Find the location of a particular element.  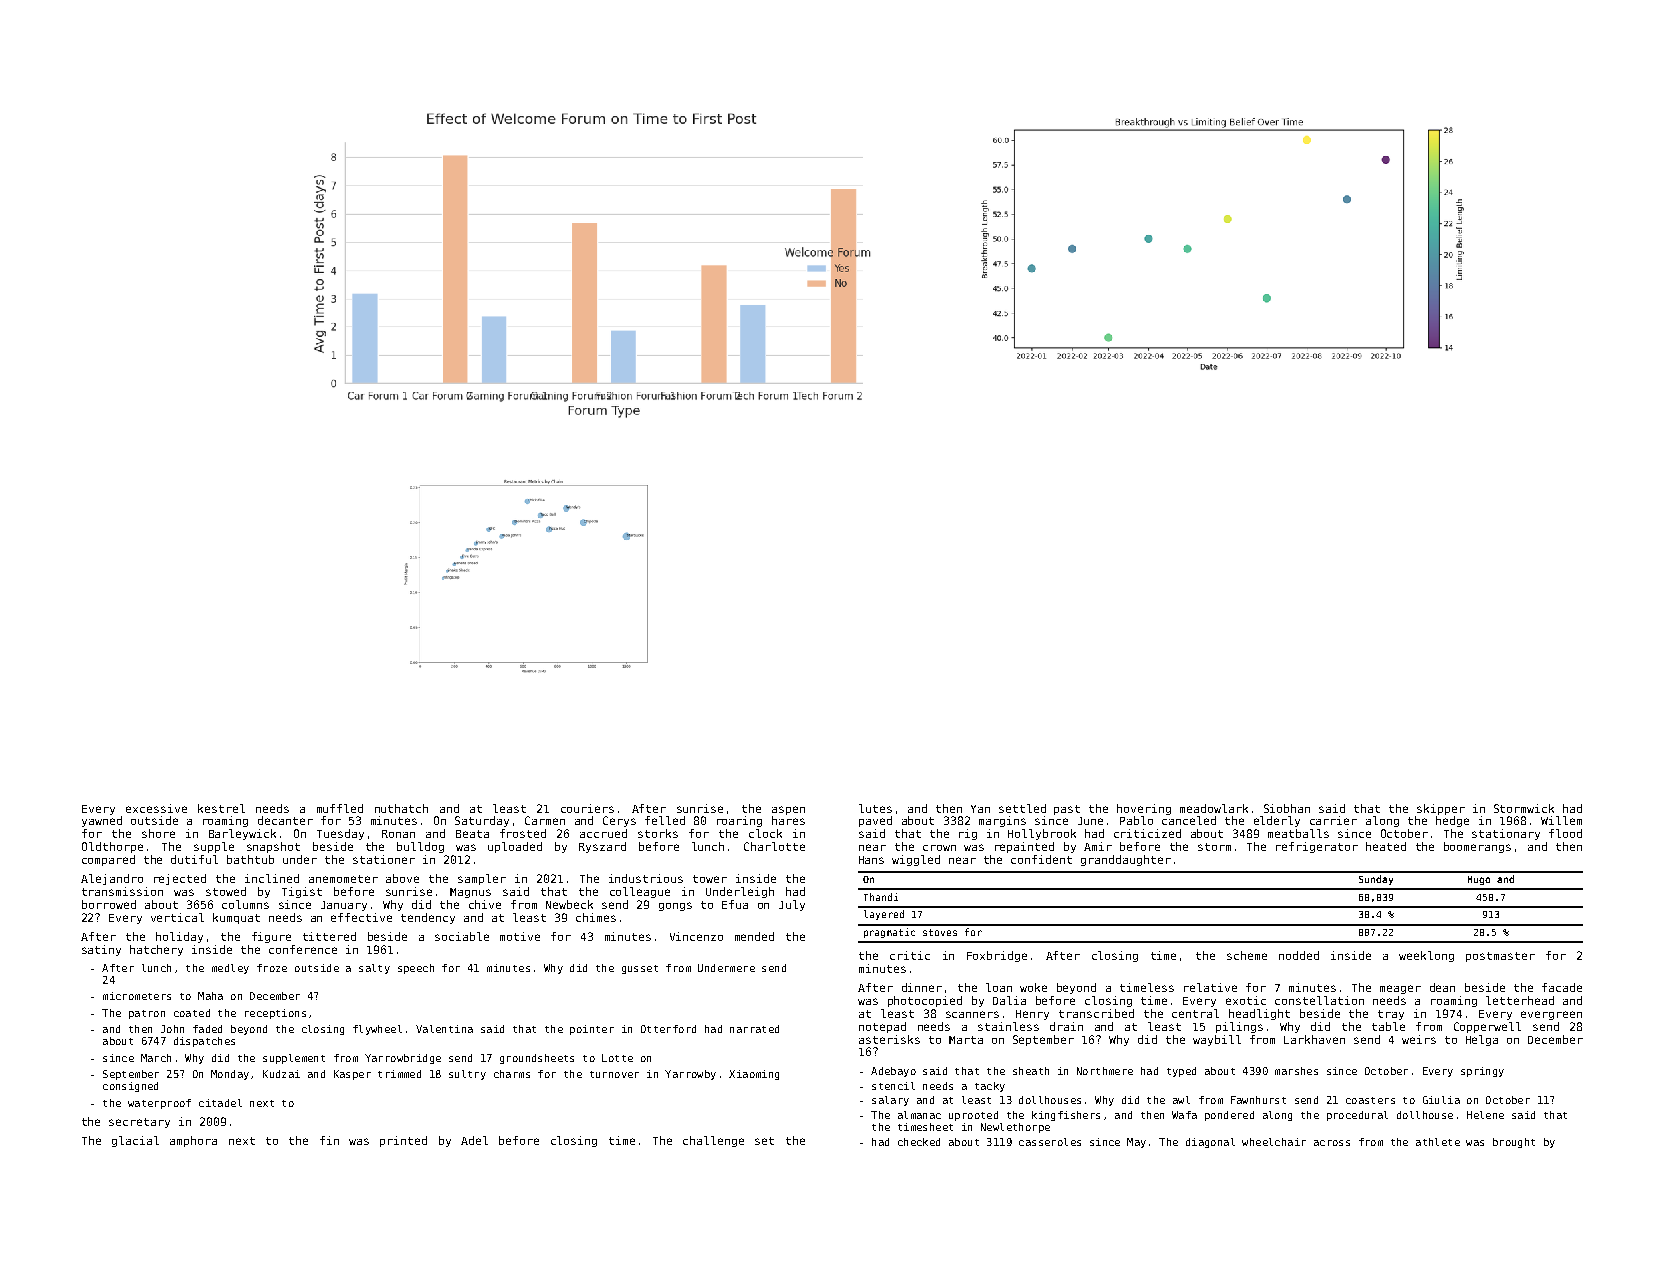

Beata is located at coordinates (472, 834).
